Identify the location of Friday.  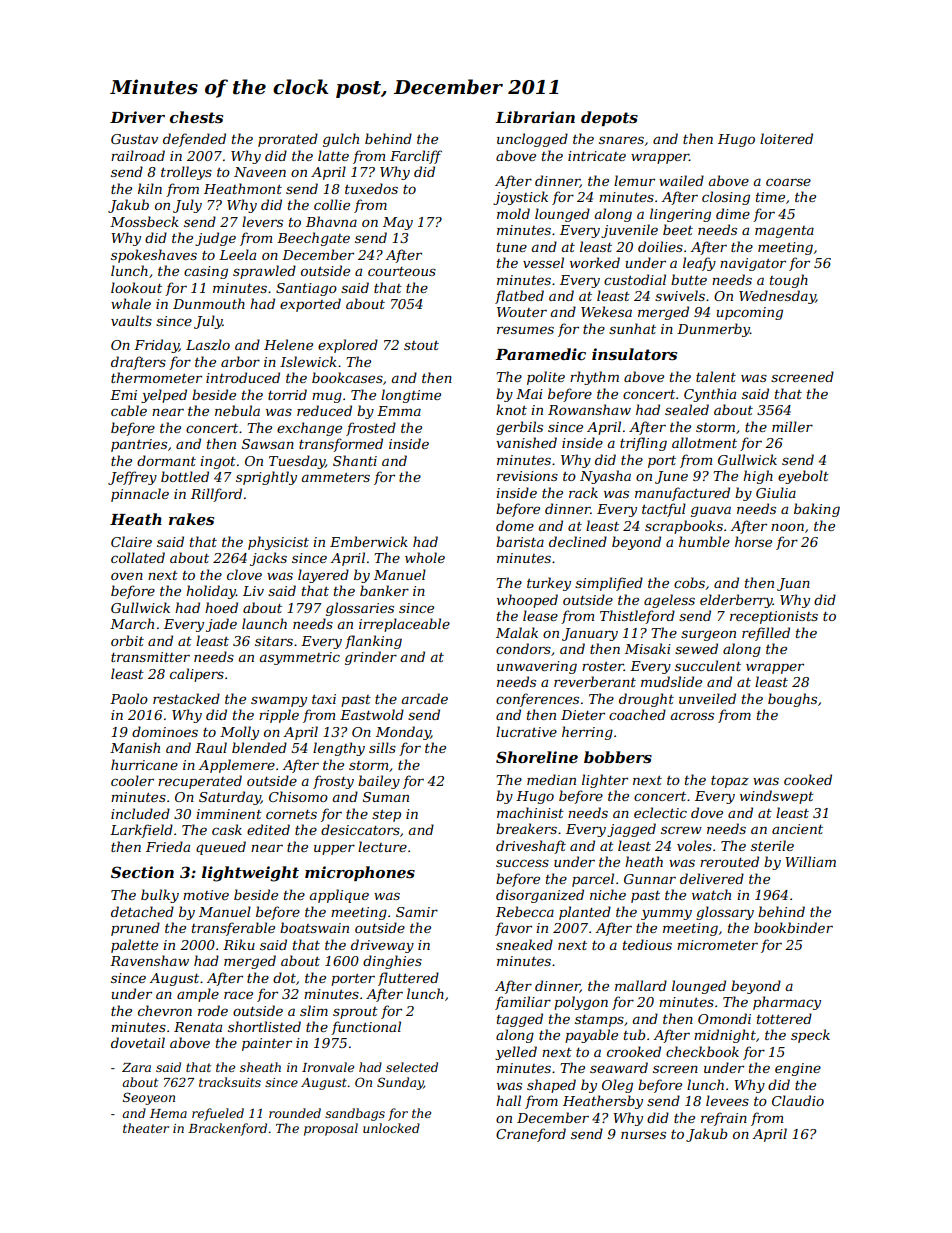
(156, 346).
